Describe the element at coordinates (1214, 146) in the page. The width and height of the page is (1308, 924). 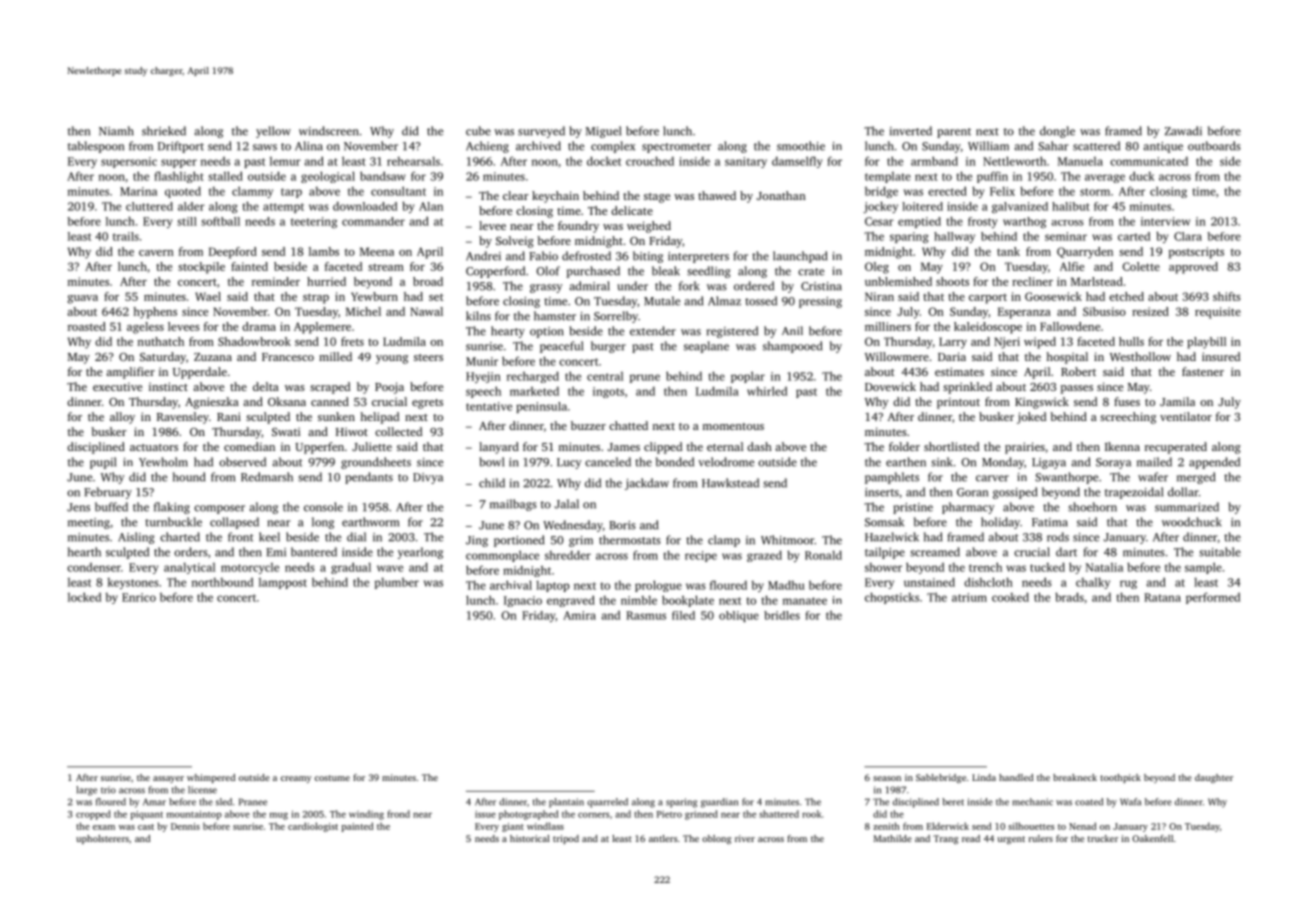
I see `outboards` at that location.
